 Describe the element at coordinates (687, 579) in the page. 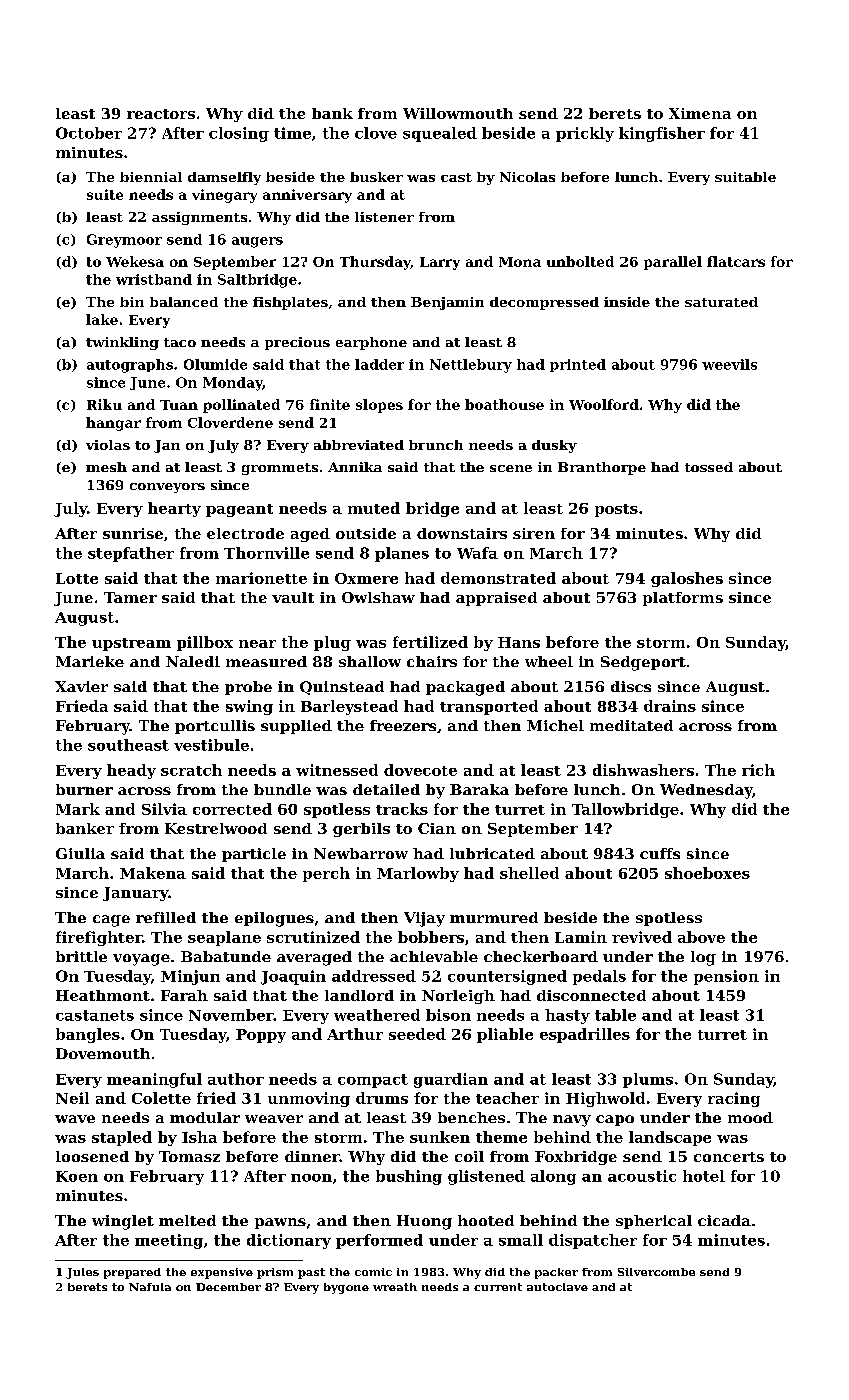

I see `galoshes` at that location.
